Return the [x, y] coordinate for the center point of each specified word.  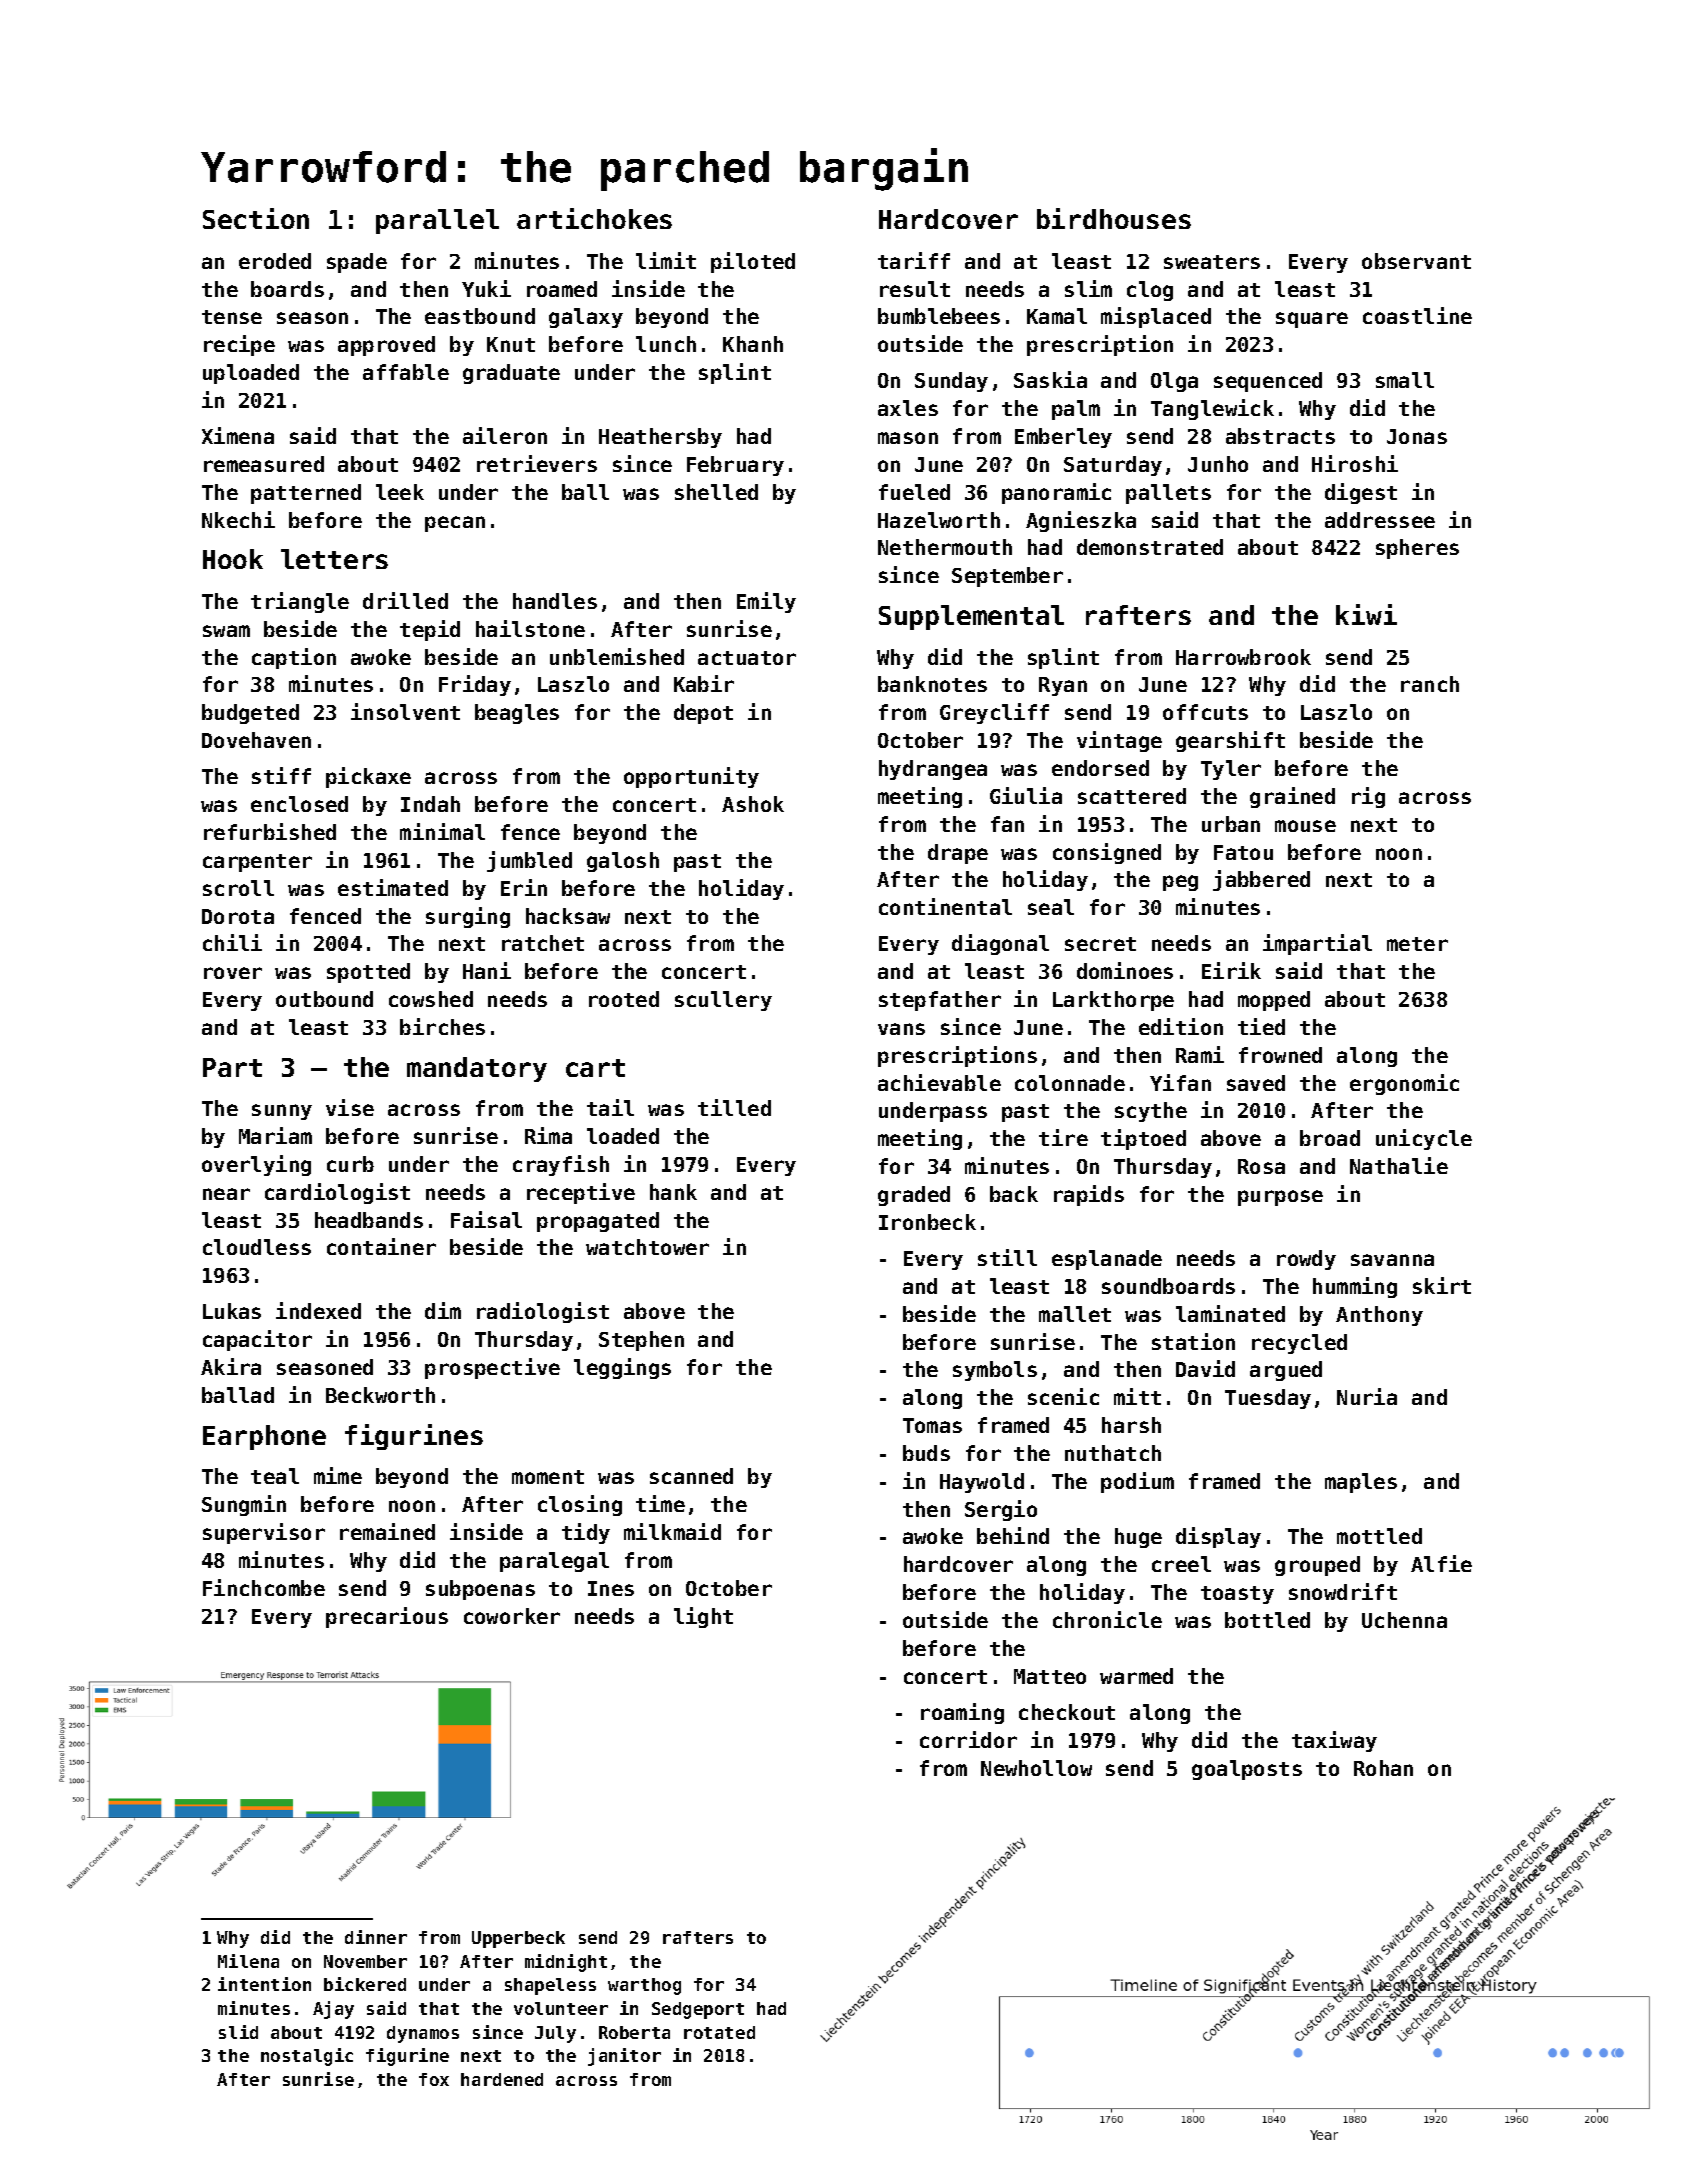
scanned [691, 1476]
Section [256, 218]
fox [434, 2079]
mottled [1379, 1536]
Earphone [264, 1437]
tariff [914, 260]
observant [1416, 261]
